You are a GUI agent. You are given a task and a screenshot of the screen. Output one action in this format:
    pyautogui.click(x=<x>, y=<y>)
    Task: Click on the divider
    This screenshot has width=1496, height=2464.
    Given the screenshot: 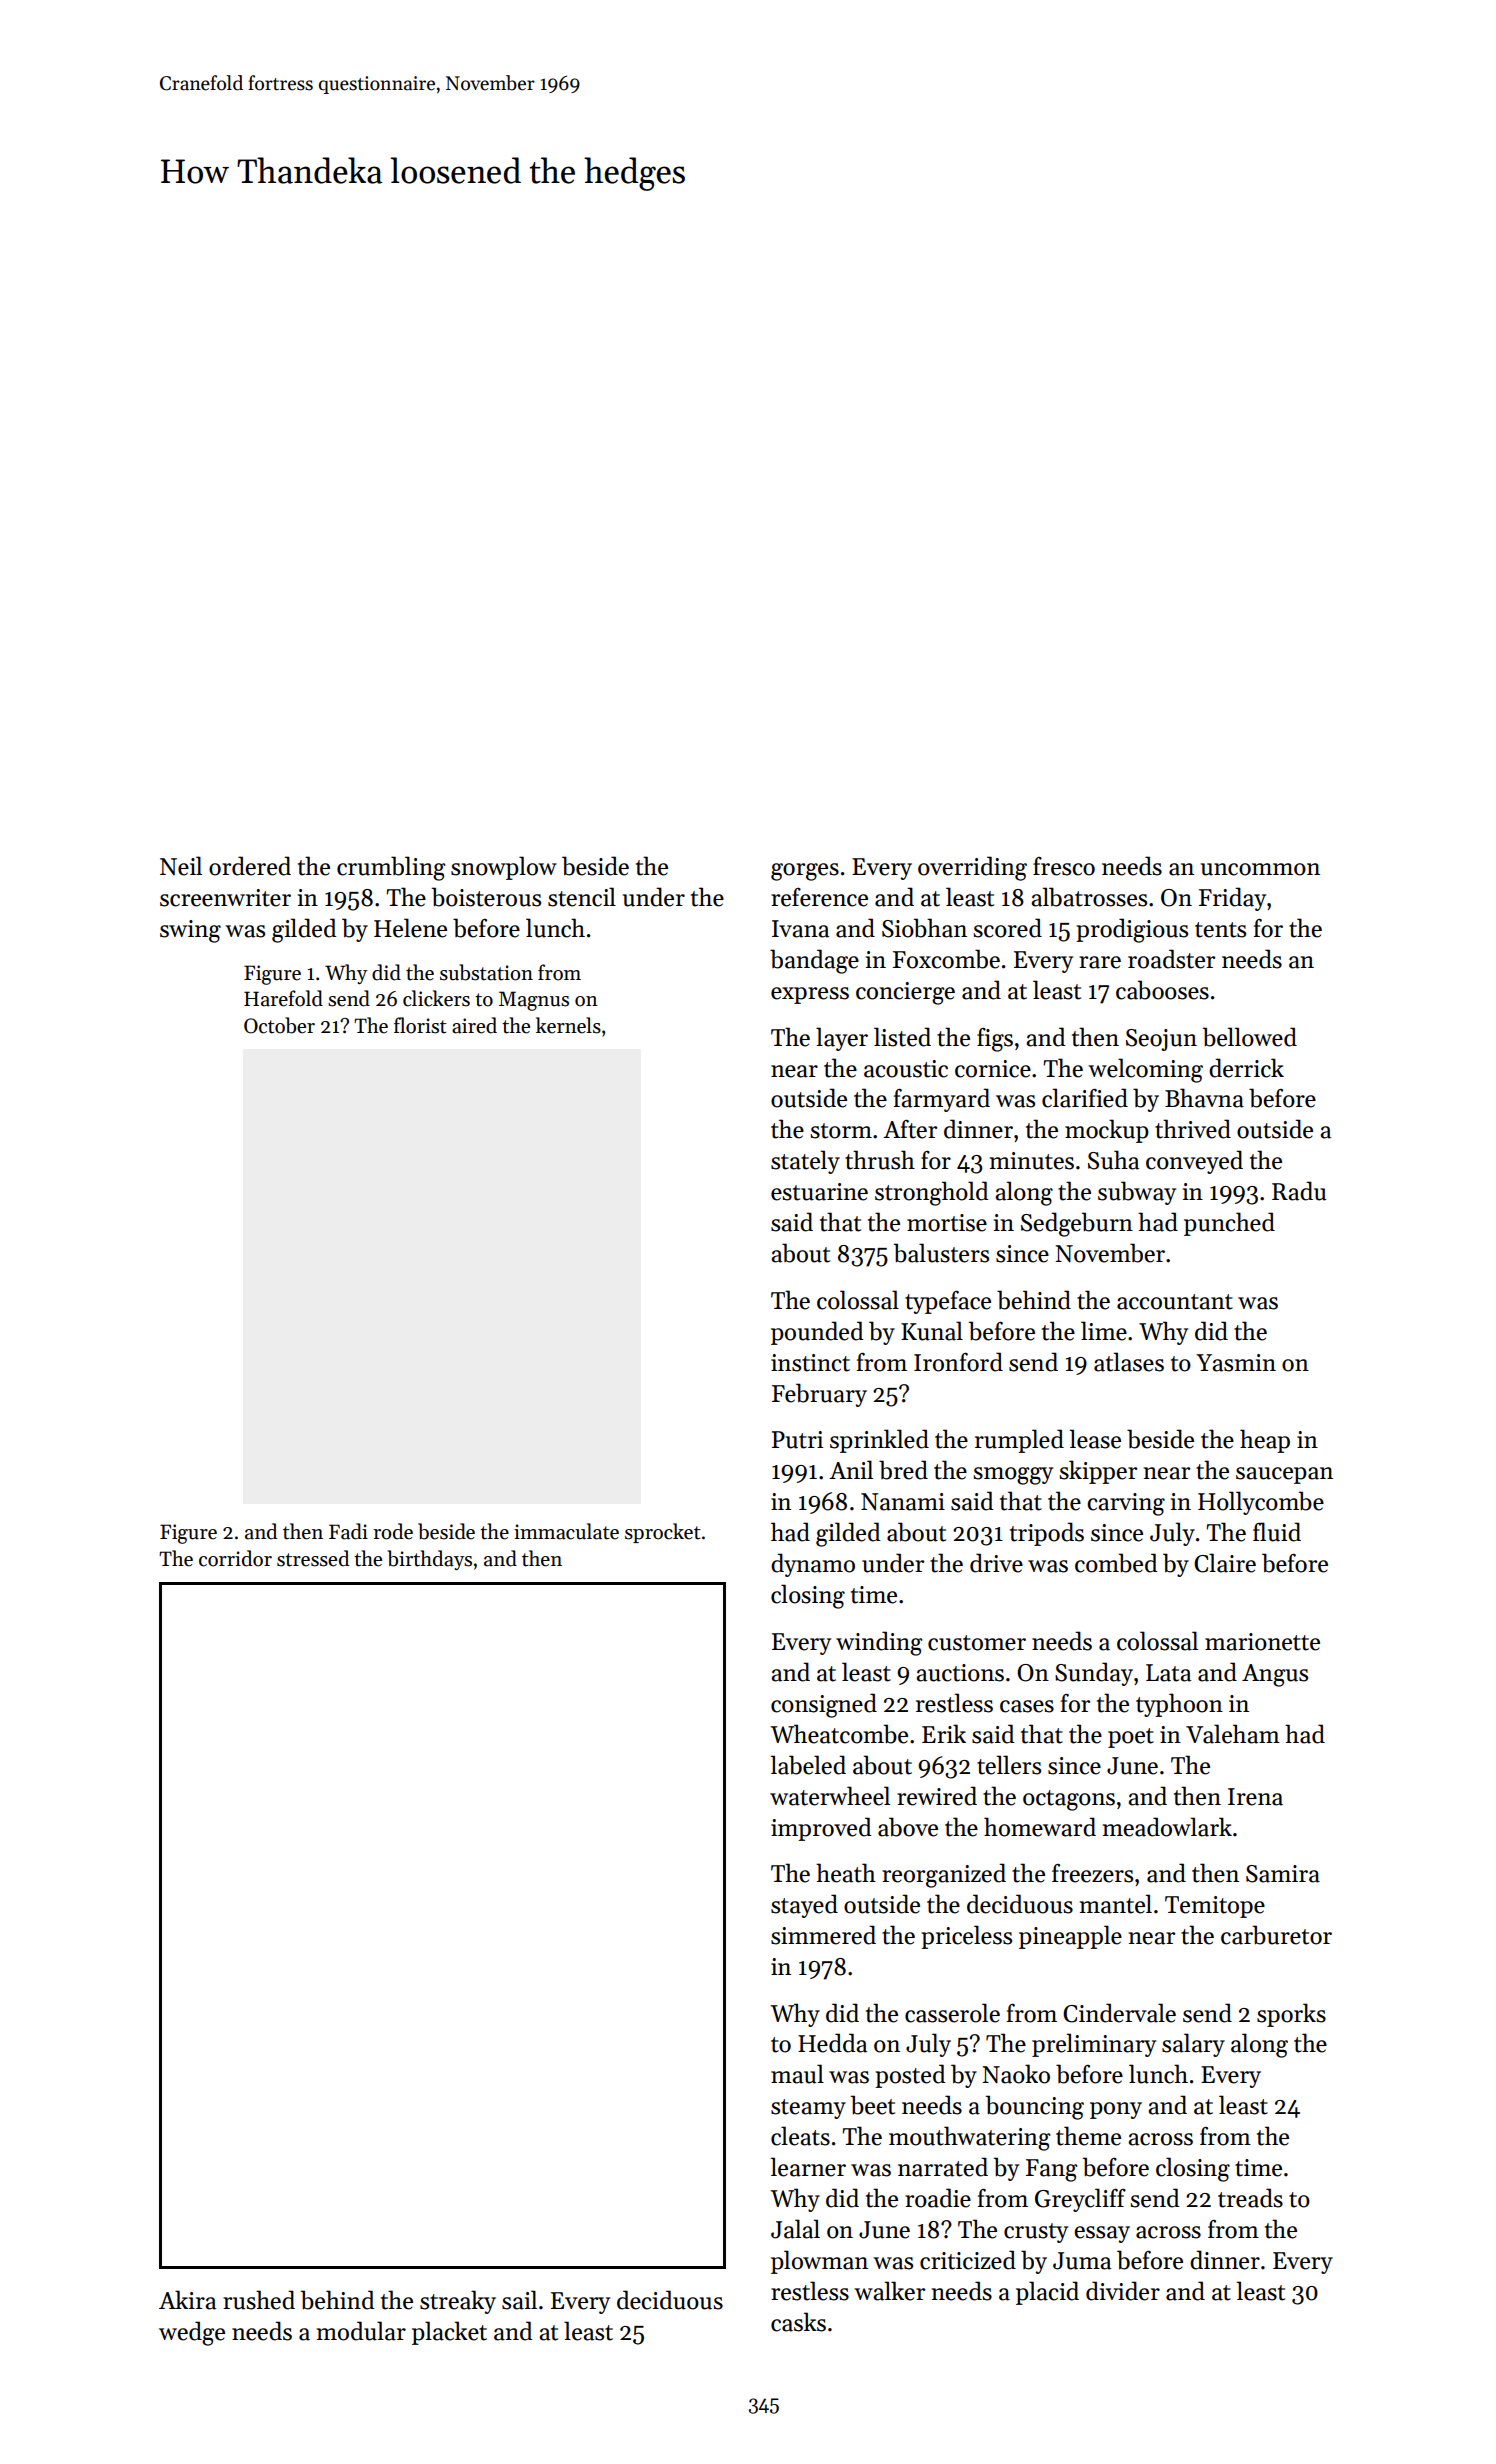 What is the action you would take?
    pyautogui.click(x=1123, y=2291)
